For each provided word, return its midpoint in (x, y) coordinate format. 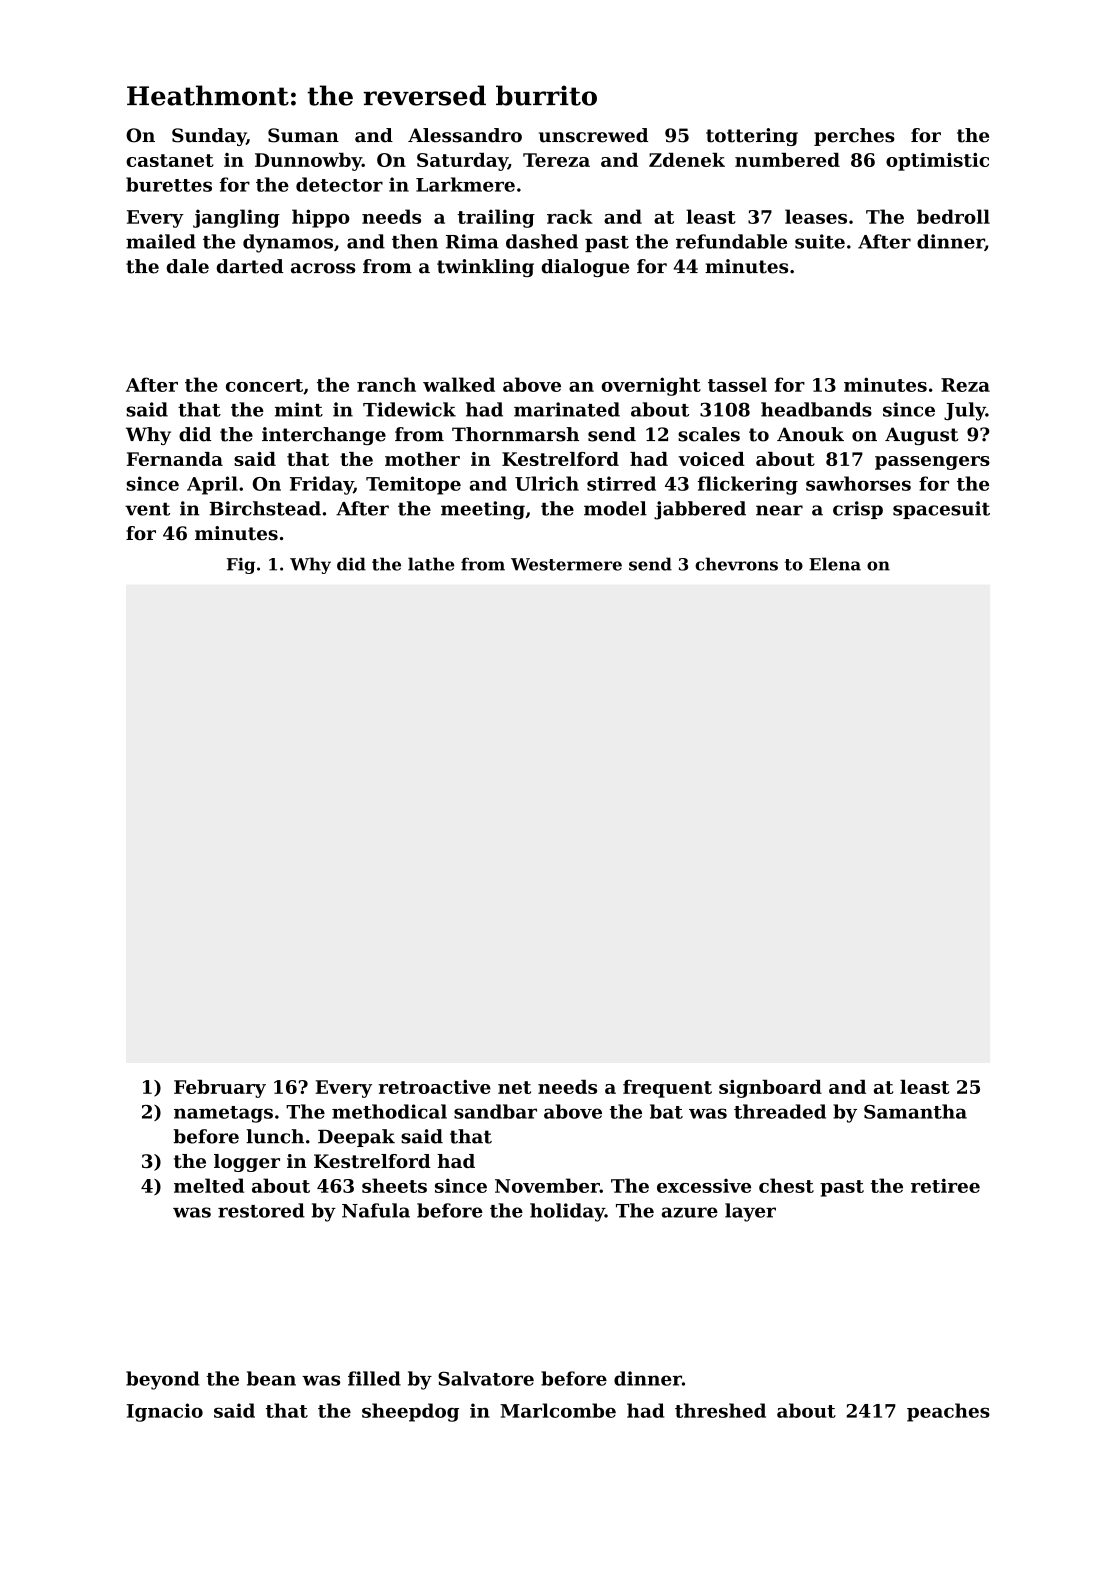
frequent (667, 1089)
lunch (275, 1136)
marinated (567, 409)
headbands (816, 409)
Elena (835, 564)
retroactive (435, 1087)
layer (750, 1212)
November (547, 1185)
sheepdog (410, 1412)
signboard (770, 1088)
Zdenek (687, 160)
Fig (241, 566)
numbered (787, 160)
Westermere (566, 564)
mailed (161, 241)
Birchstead (265, 508)
